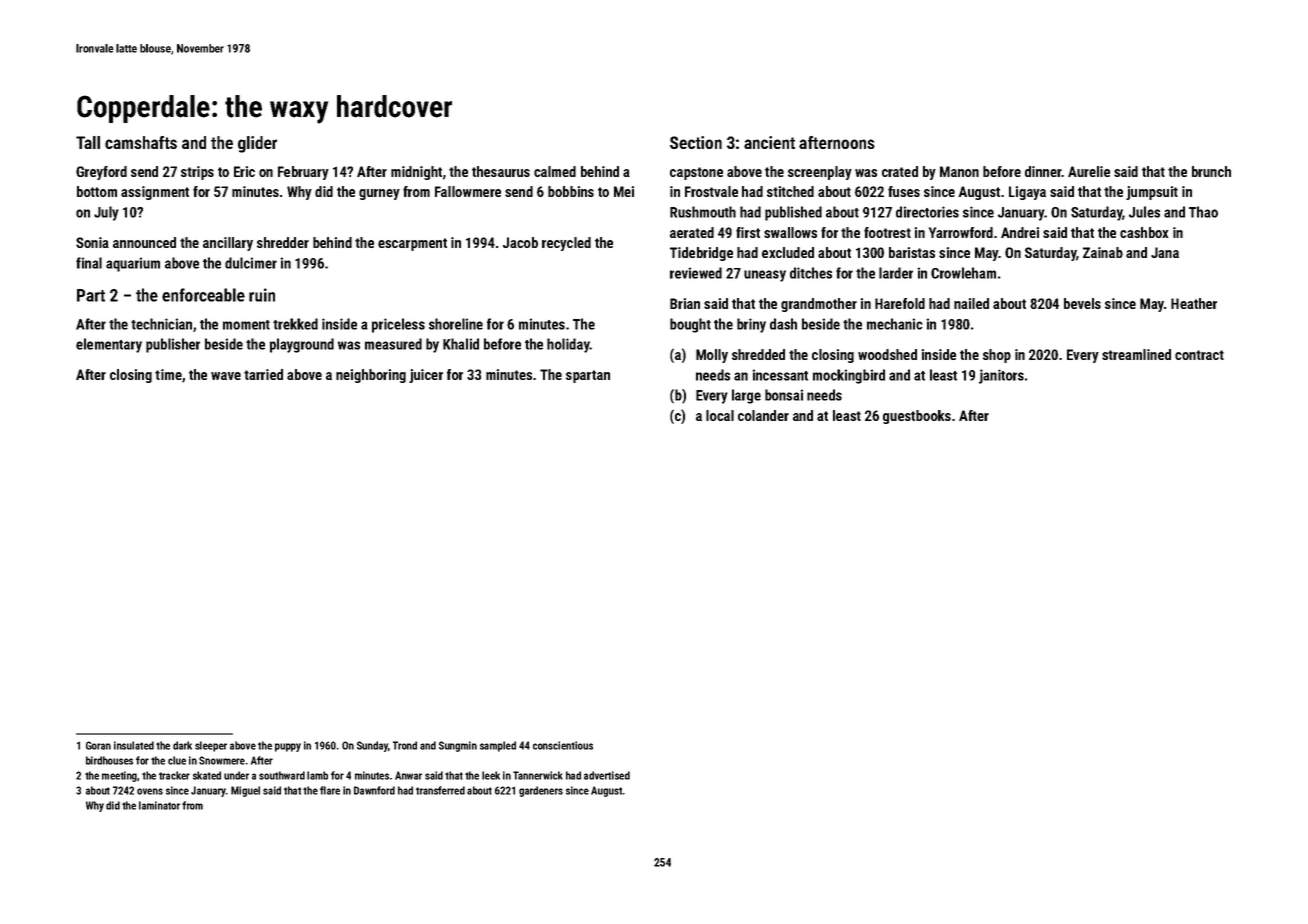 Image resolution: width=1308 pixels, height=924 pixels. Describe the element at coordinates (134, 745) in the image. I see `insulated` at that location.
